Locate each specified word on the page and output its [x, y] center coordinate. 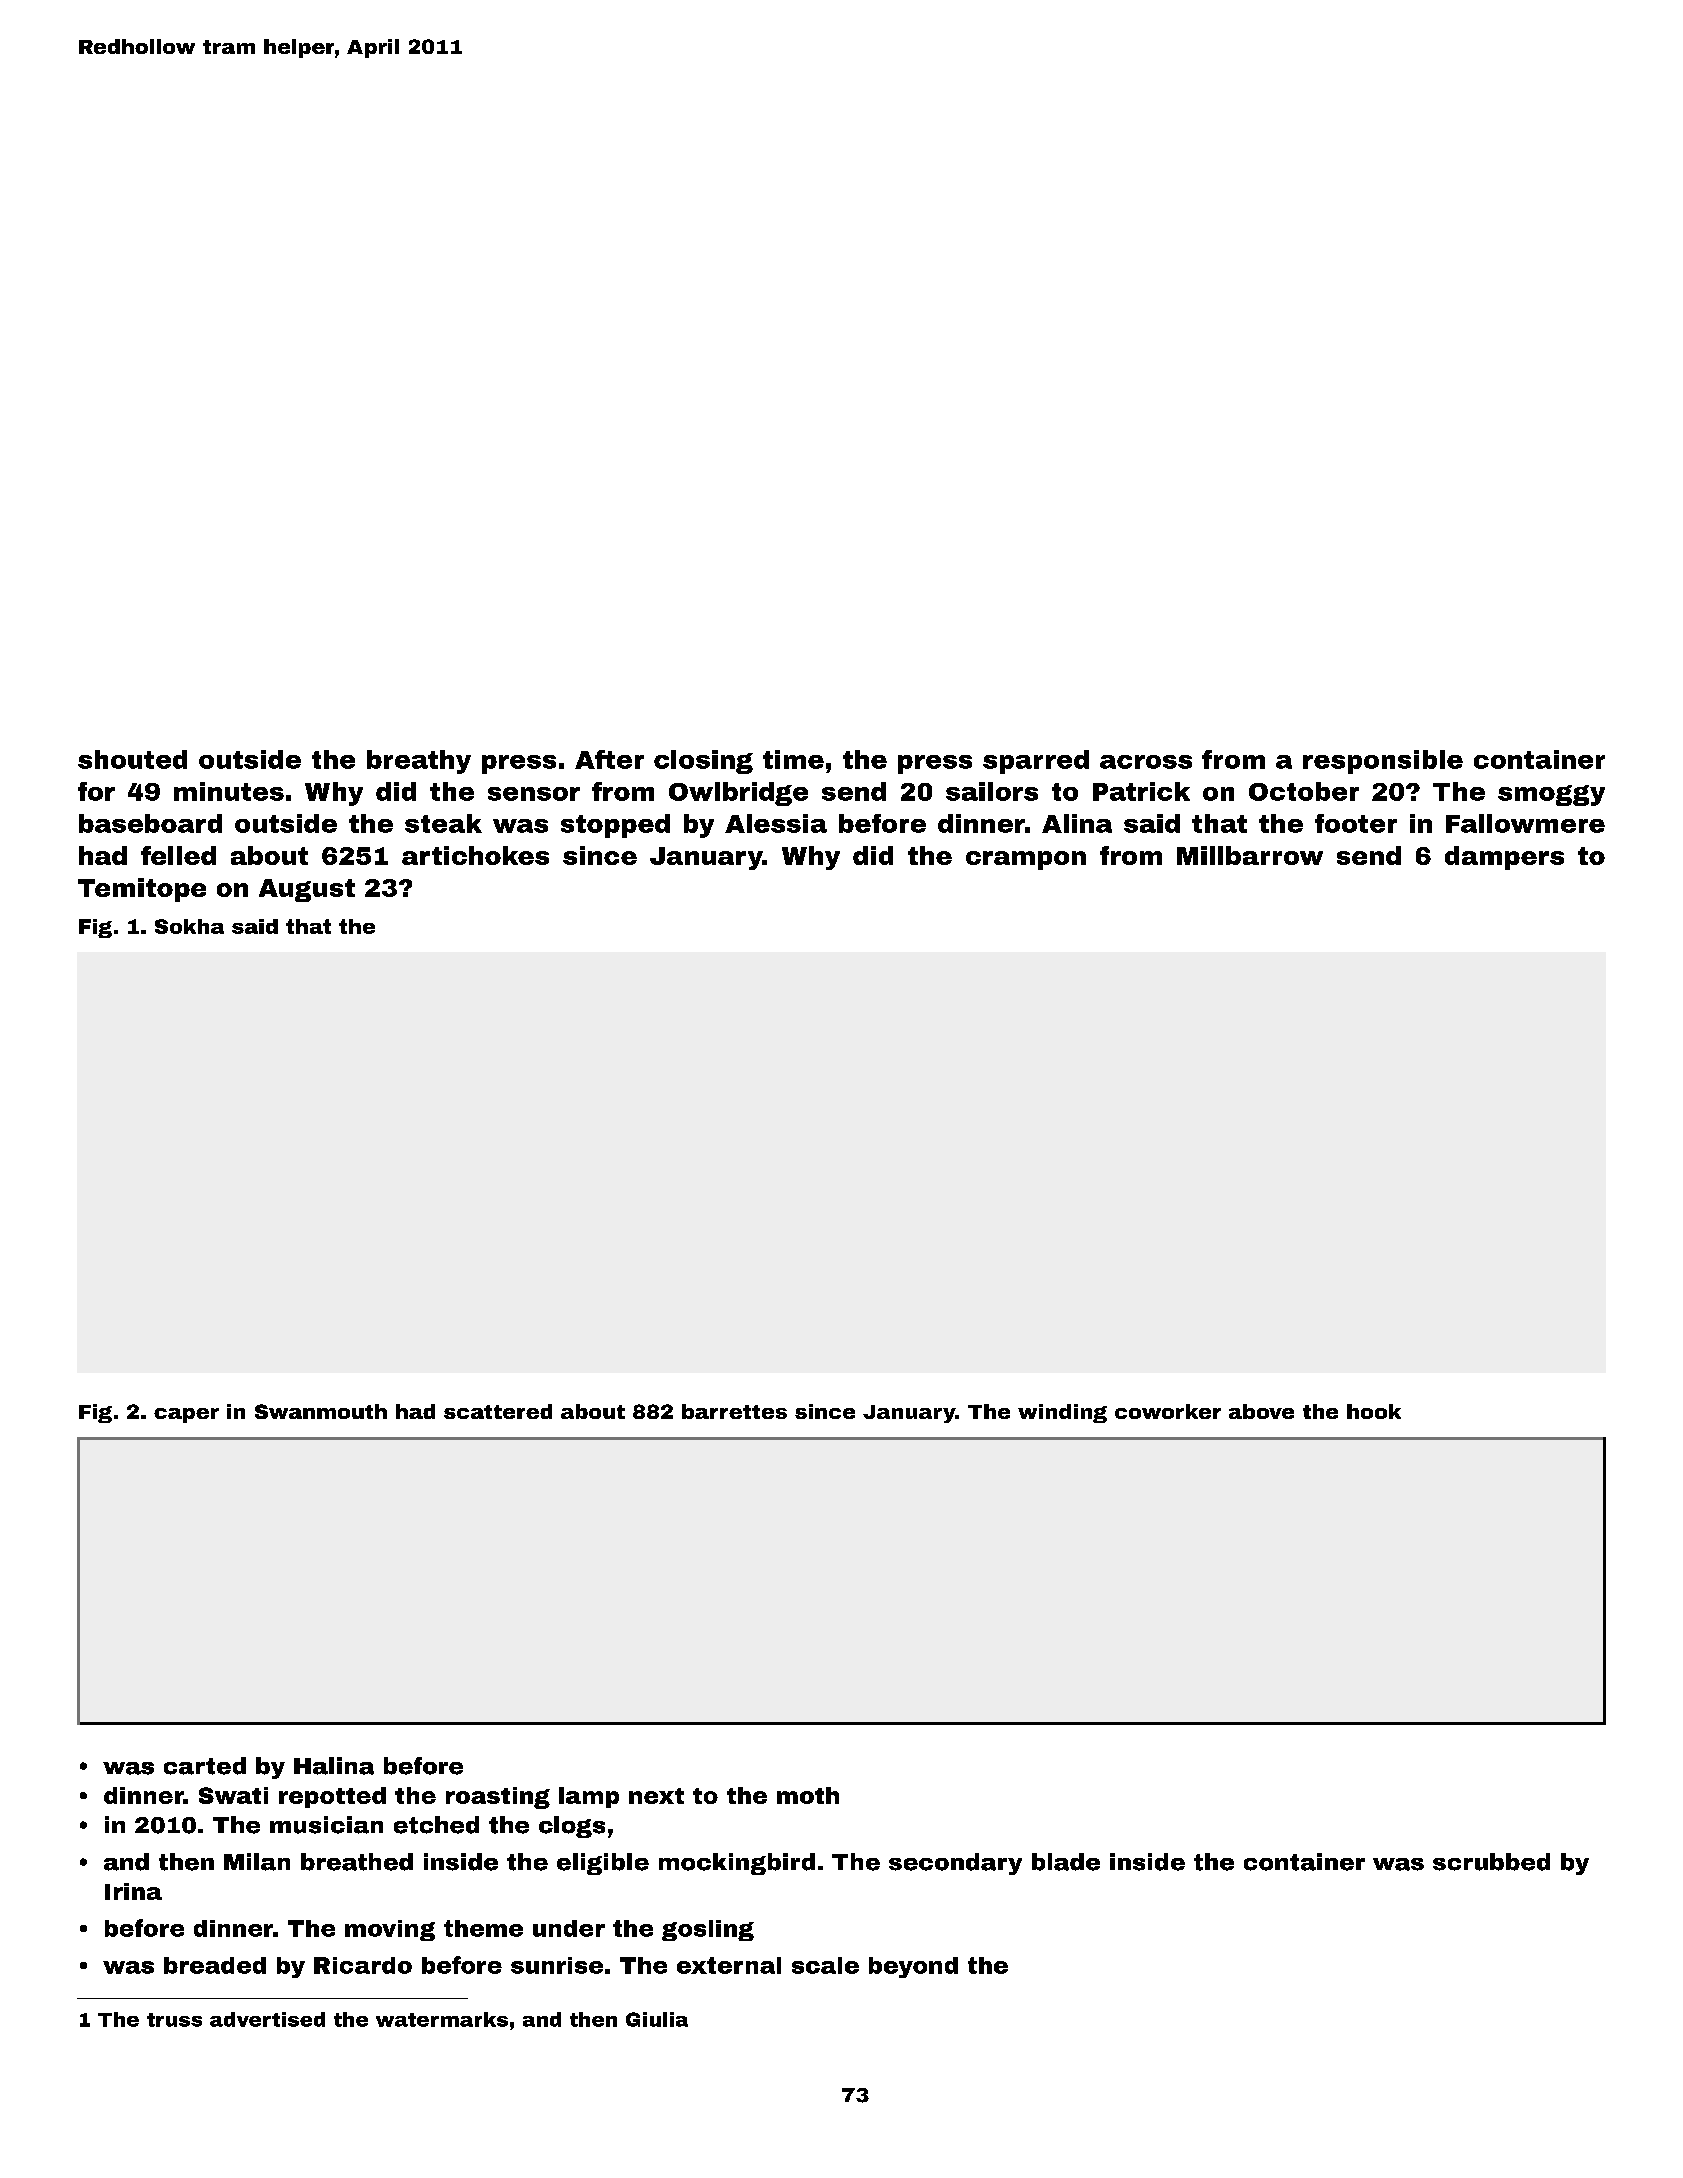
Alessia [776, 823]
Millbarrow [1250, 855]
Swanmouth [321, 1411]
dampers [1504, 858]
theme [483, 1928]
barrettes [734, 1411]
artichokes [475, 855]
